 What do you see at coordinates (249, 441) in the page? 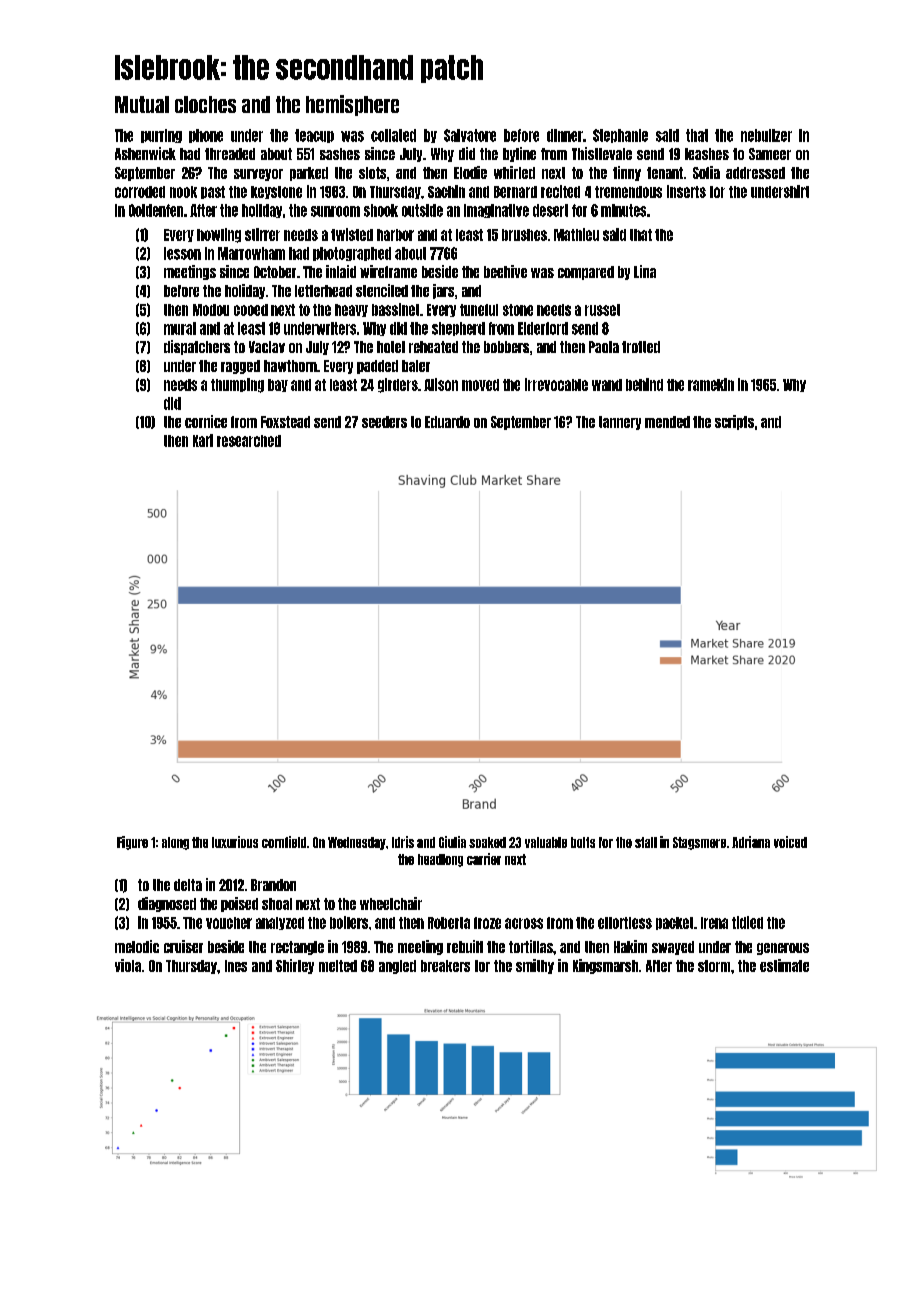
I see `researched` at bounding box center [249, 441].
